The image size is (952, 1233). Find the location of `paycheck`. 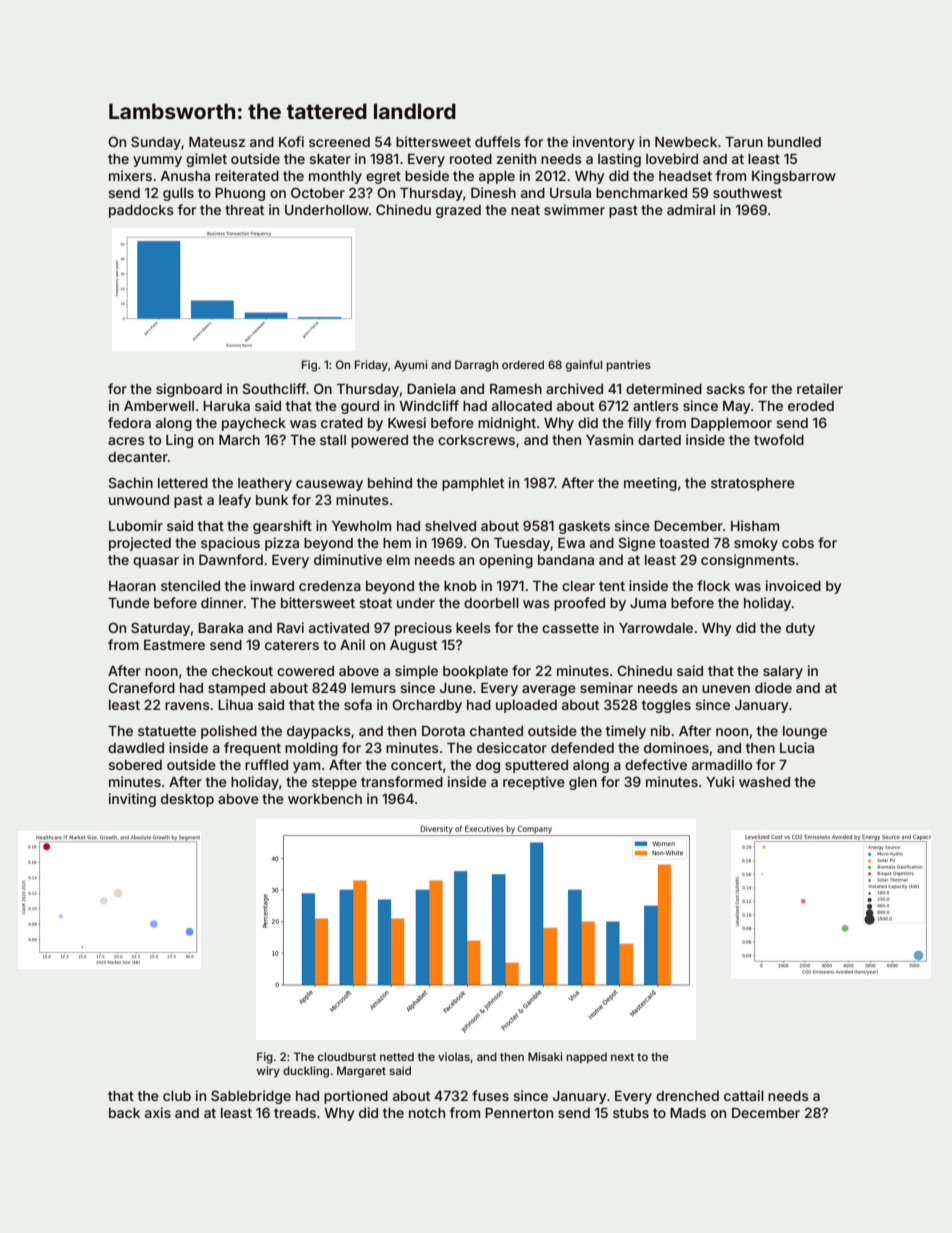

paycheck is located at coordinates (254, 424).
